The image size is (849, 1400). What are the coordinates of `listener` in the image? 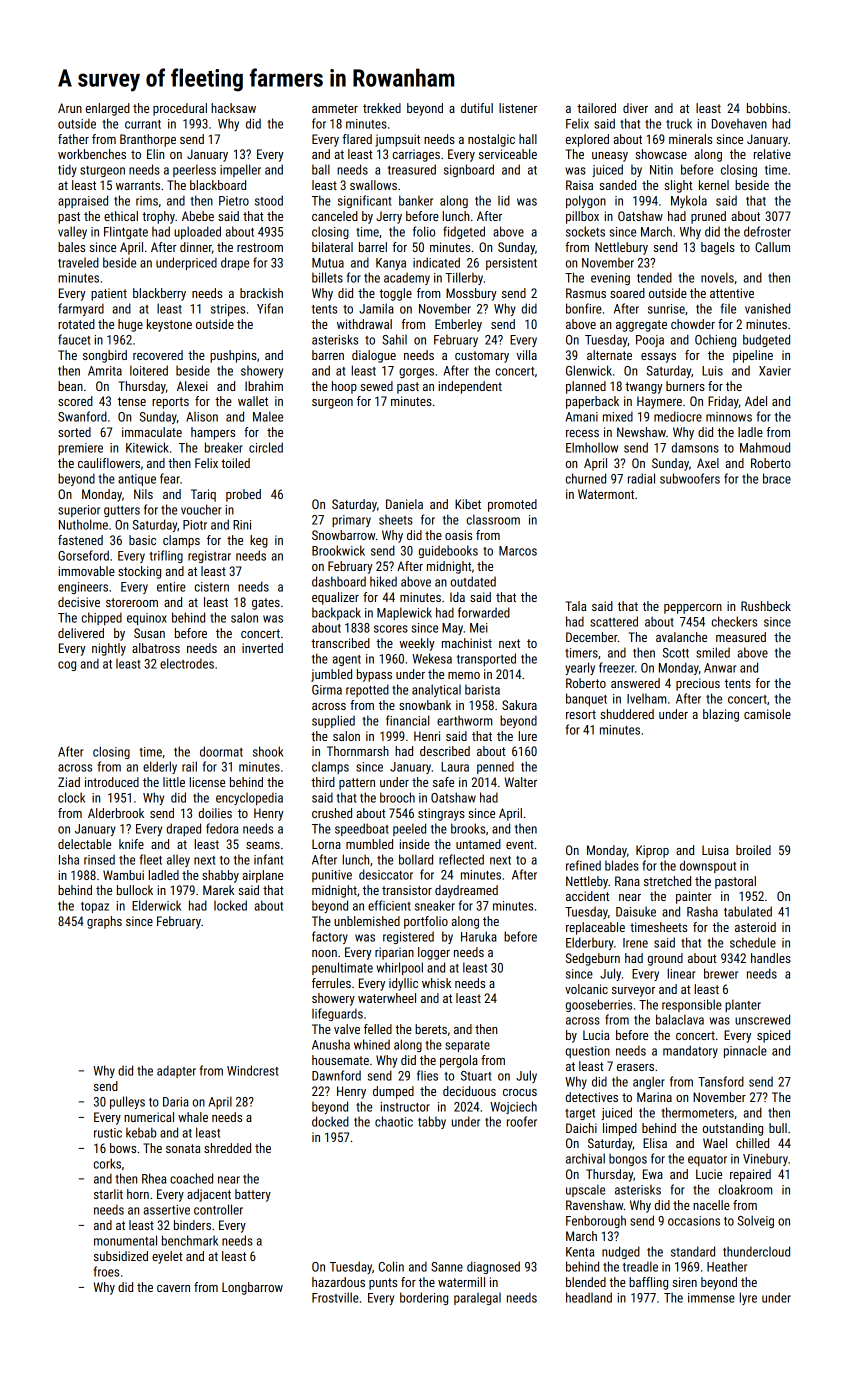 It's located at (518, 108).
